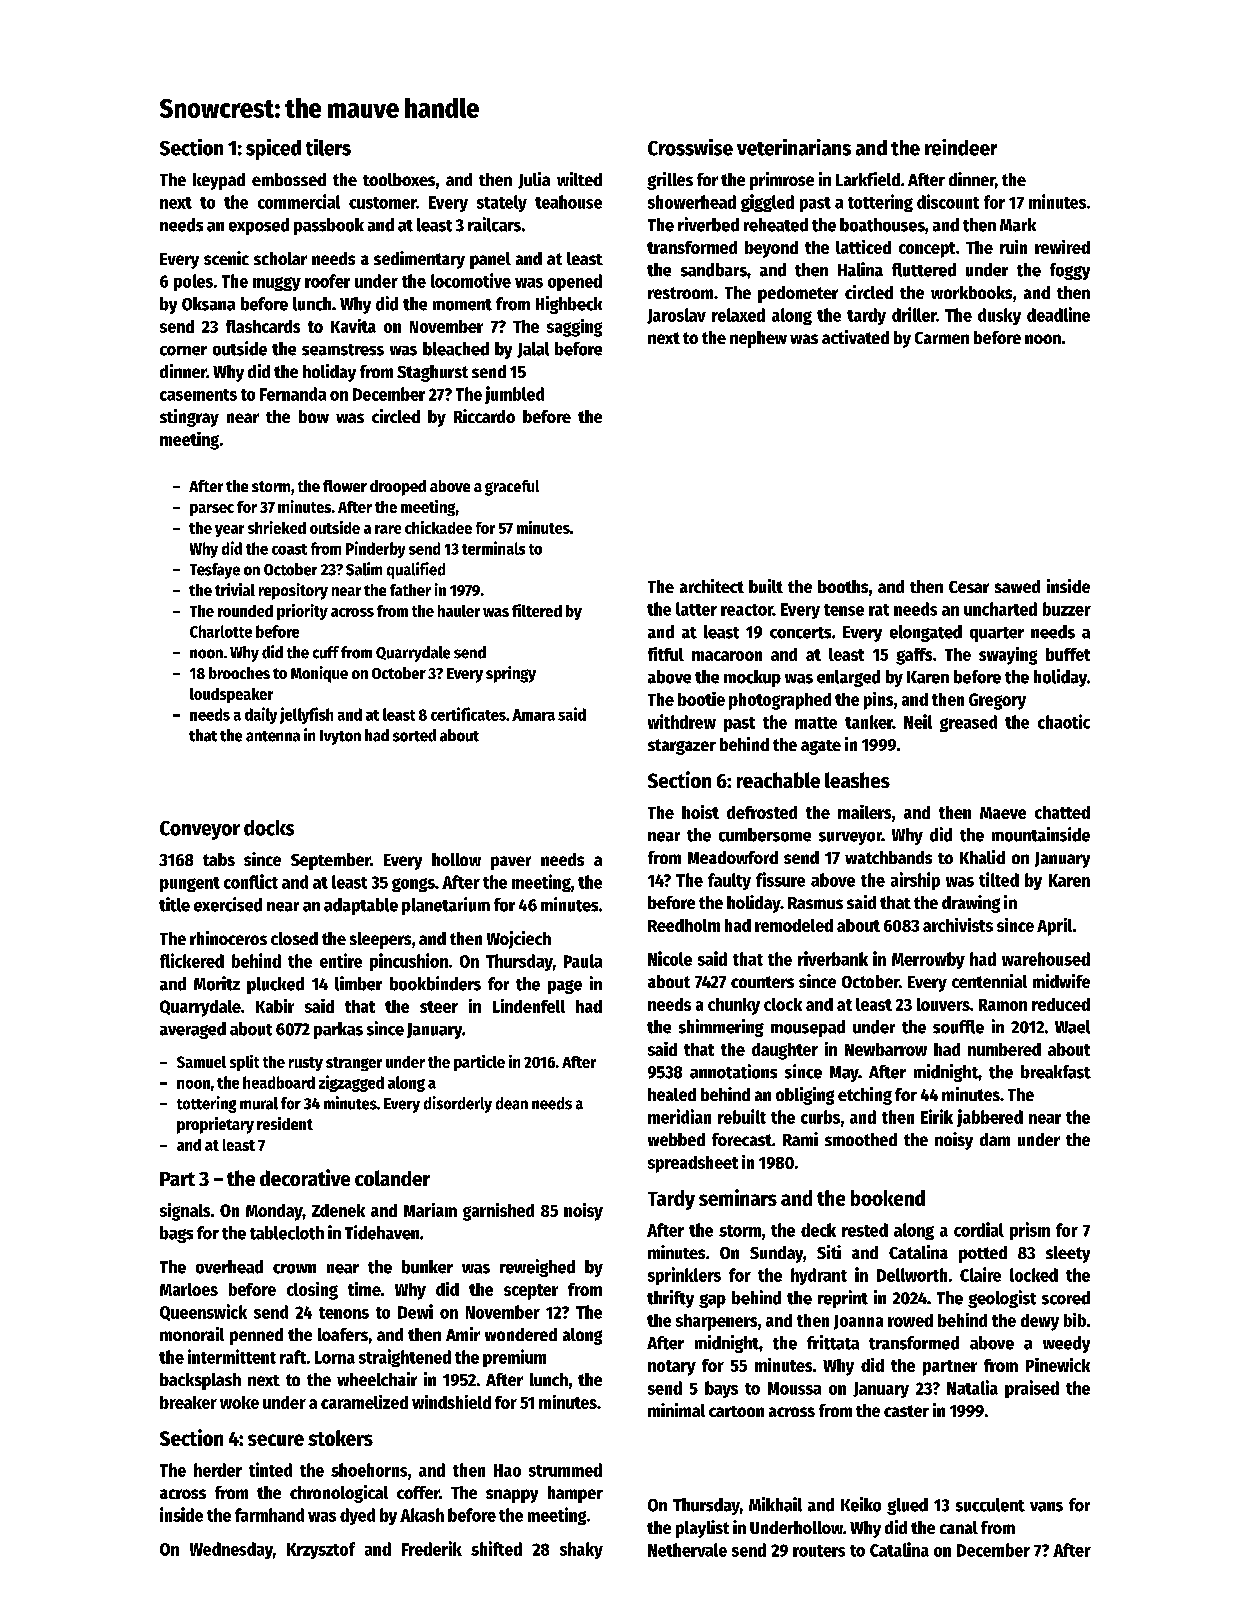 The width and height of the screenshot is (1250, 1618). Describe the element at coordinates (712, 586) in the screenshot. I see `architect` at that location.
